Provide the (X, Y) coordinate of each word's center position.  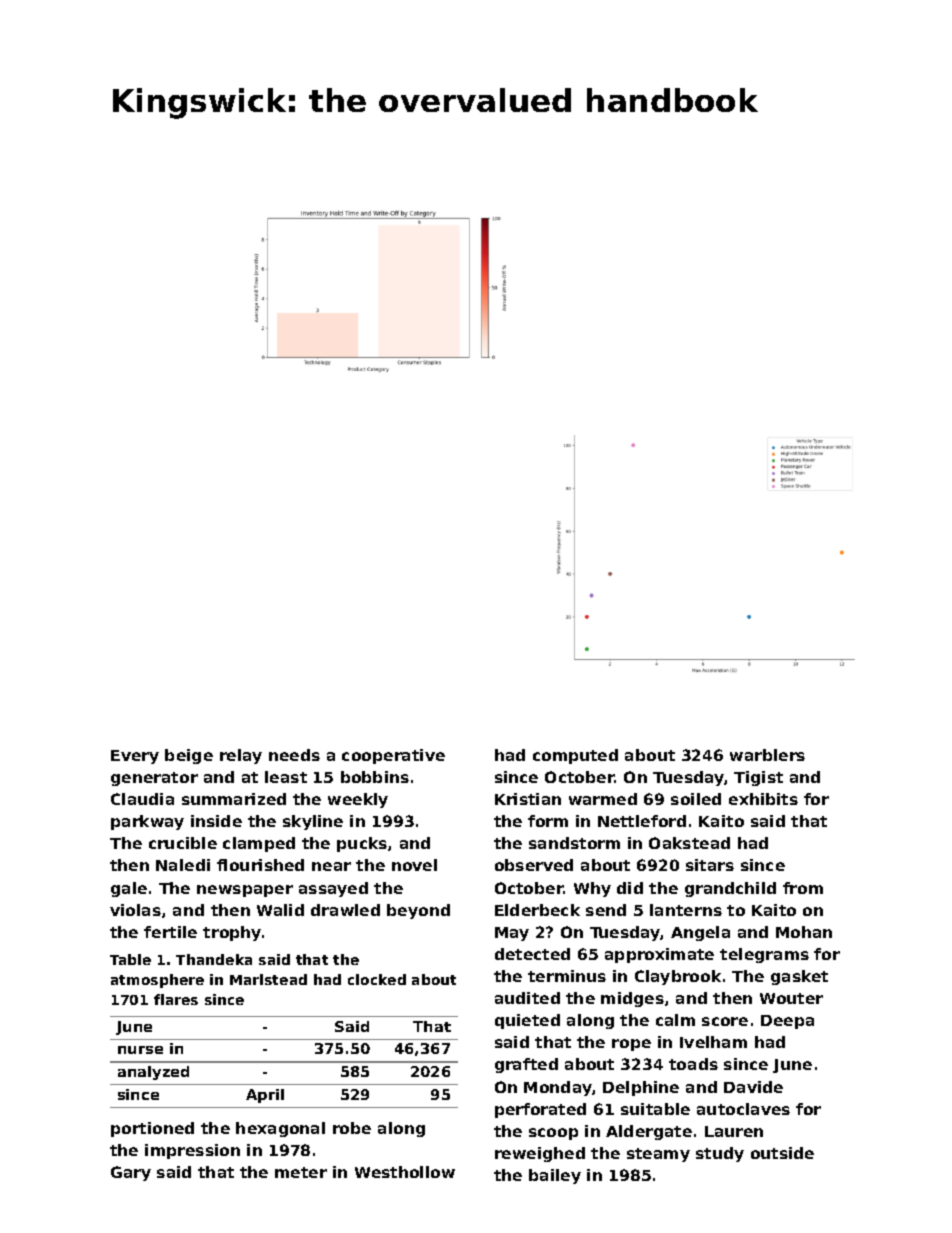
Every (135, 757)
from (803, 888)
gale (129, 889)
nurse (140, 1050)
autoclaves (743, 1109)
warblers (767, 755)
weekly (358, 800)
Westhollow (405, 1172)
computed (575, 756)
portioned (152, 1129)
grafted (526, 1065)
